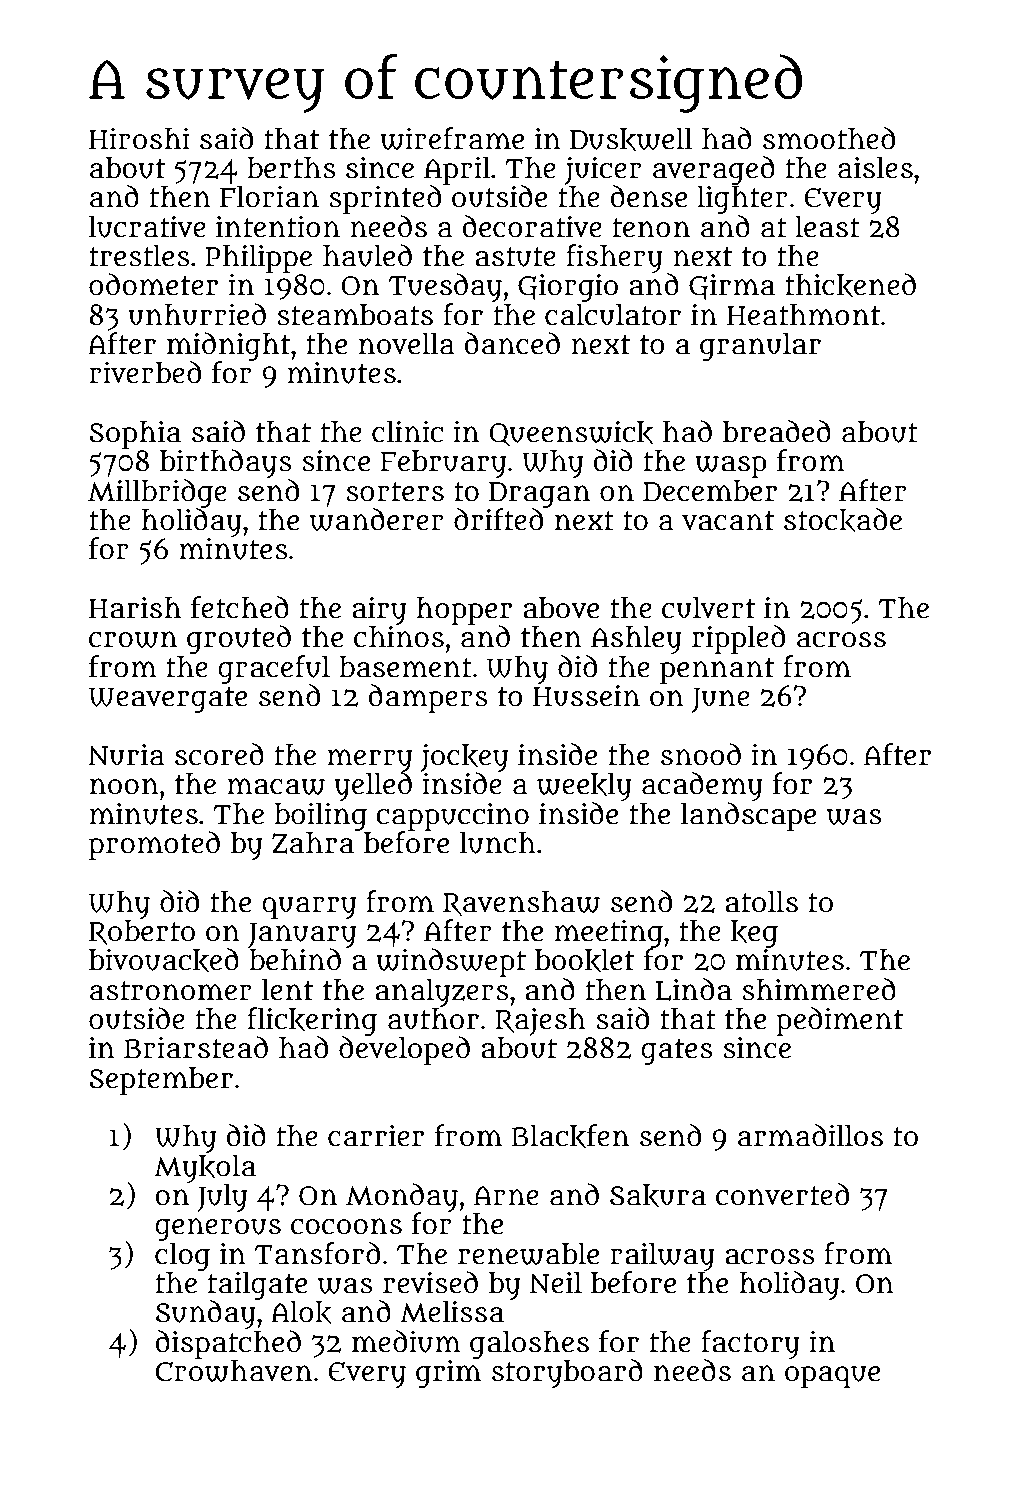  What do you see at coordinates (843, 520) in the document?
I see `stockade` at bounding box center [843, 520].
